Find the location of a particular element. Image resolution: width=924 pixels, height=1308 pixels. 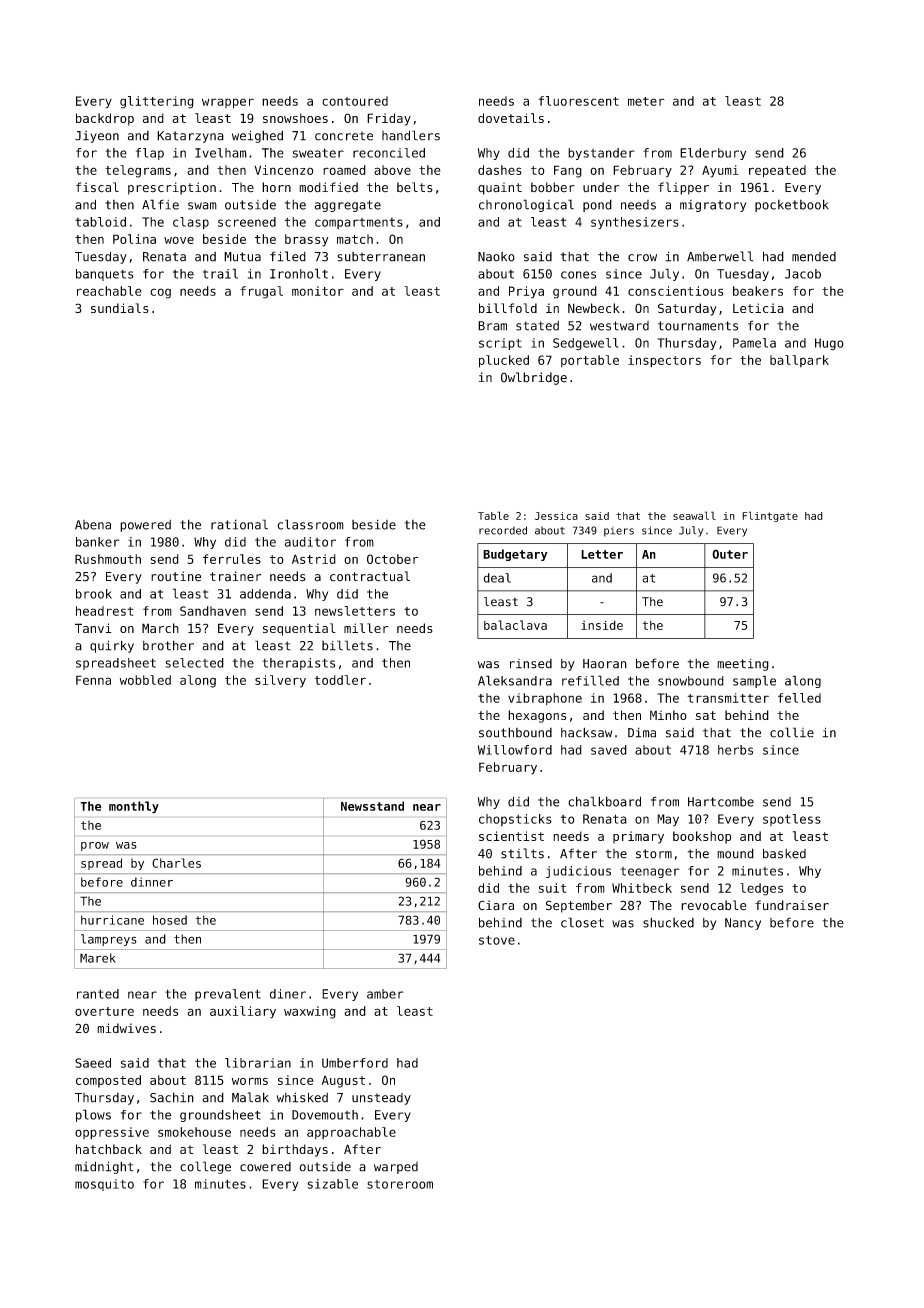

Aleksandra is located at coordinates (515, 680).
